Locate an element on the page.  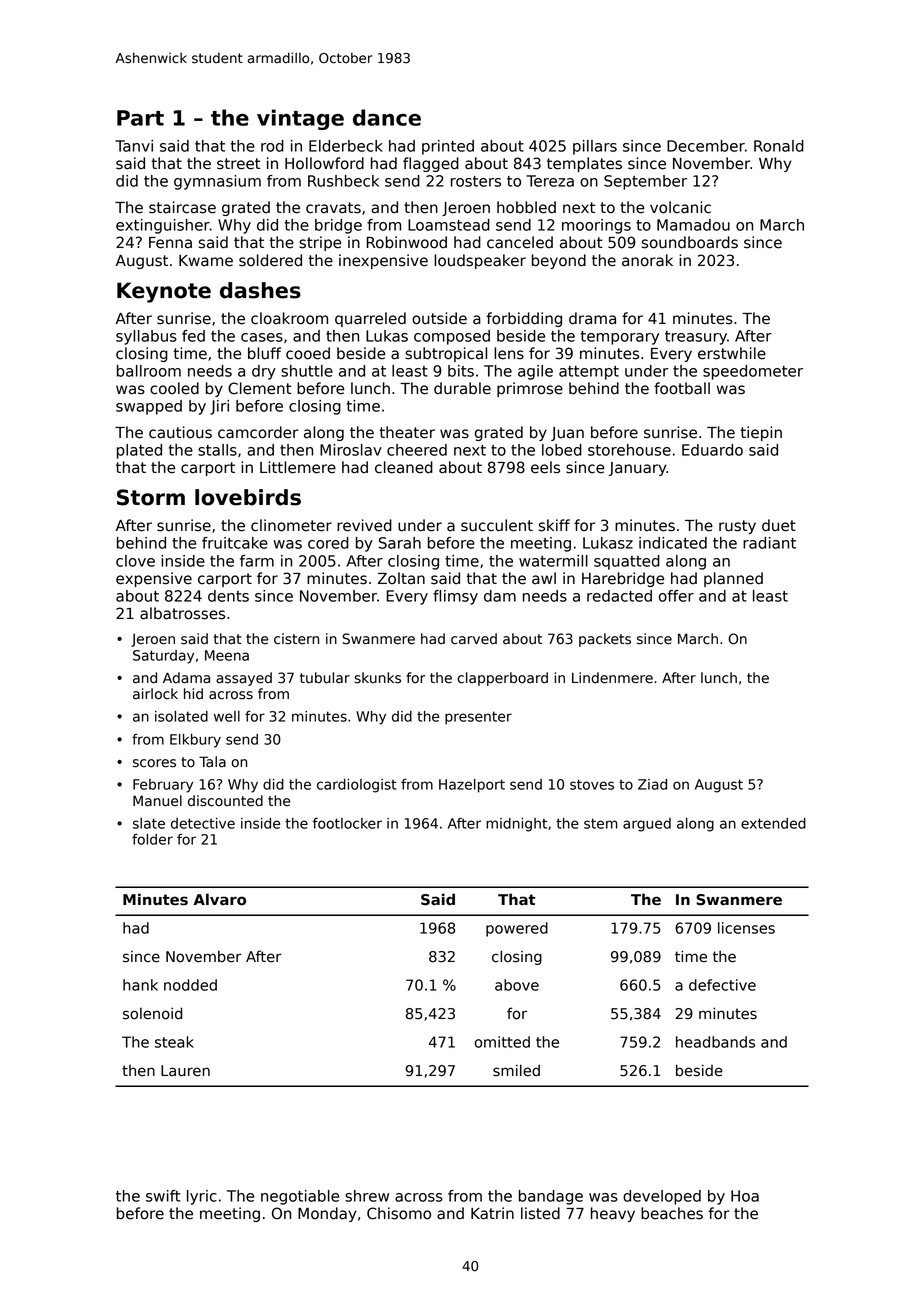
attempt is located at coordinates (589, 373).
